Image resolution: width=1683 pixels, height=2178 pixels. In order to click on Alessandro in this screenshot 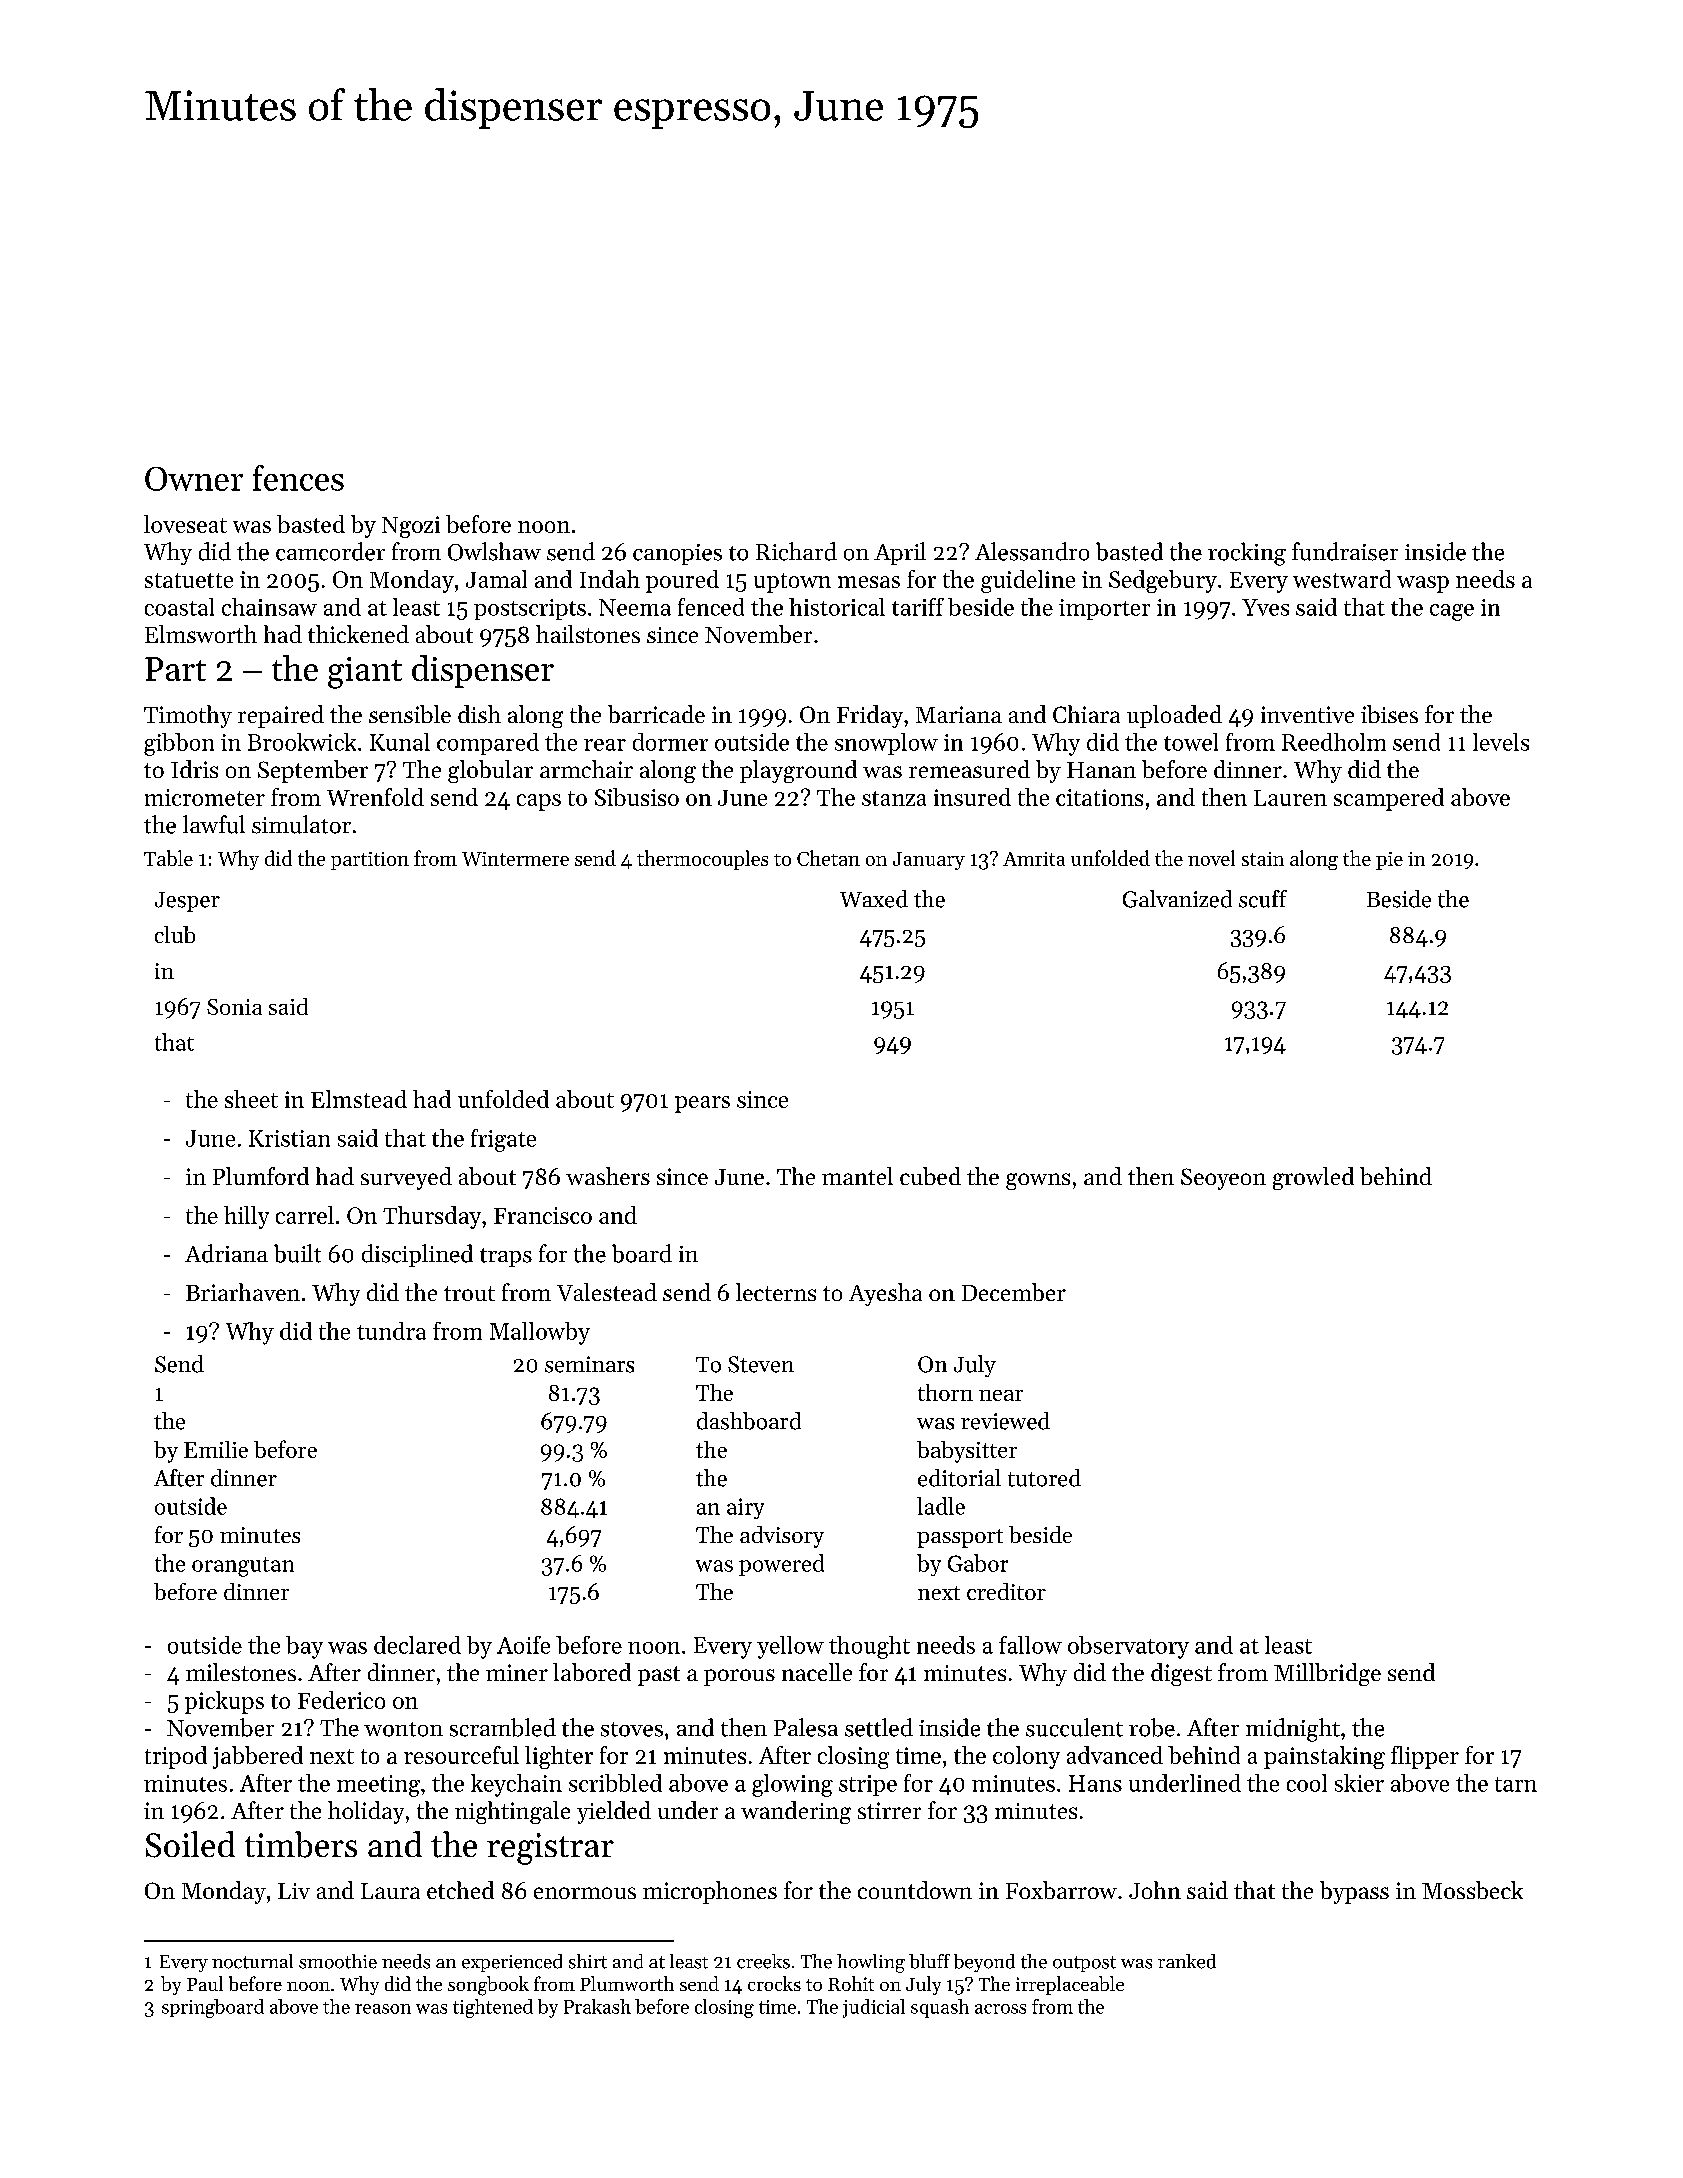, I will do `click(1032, 551)`.
